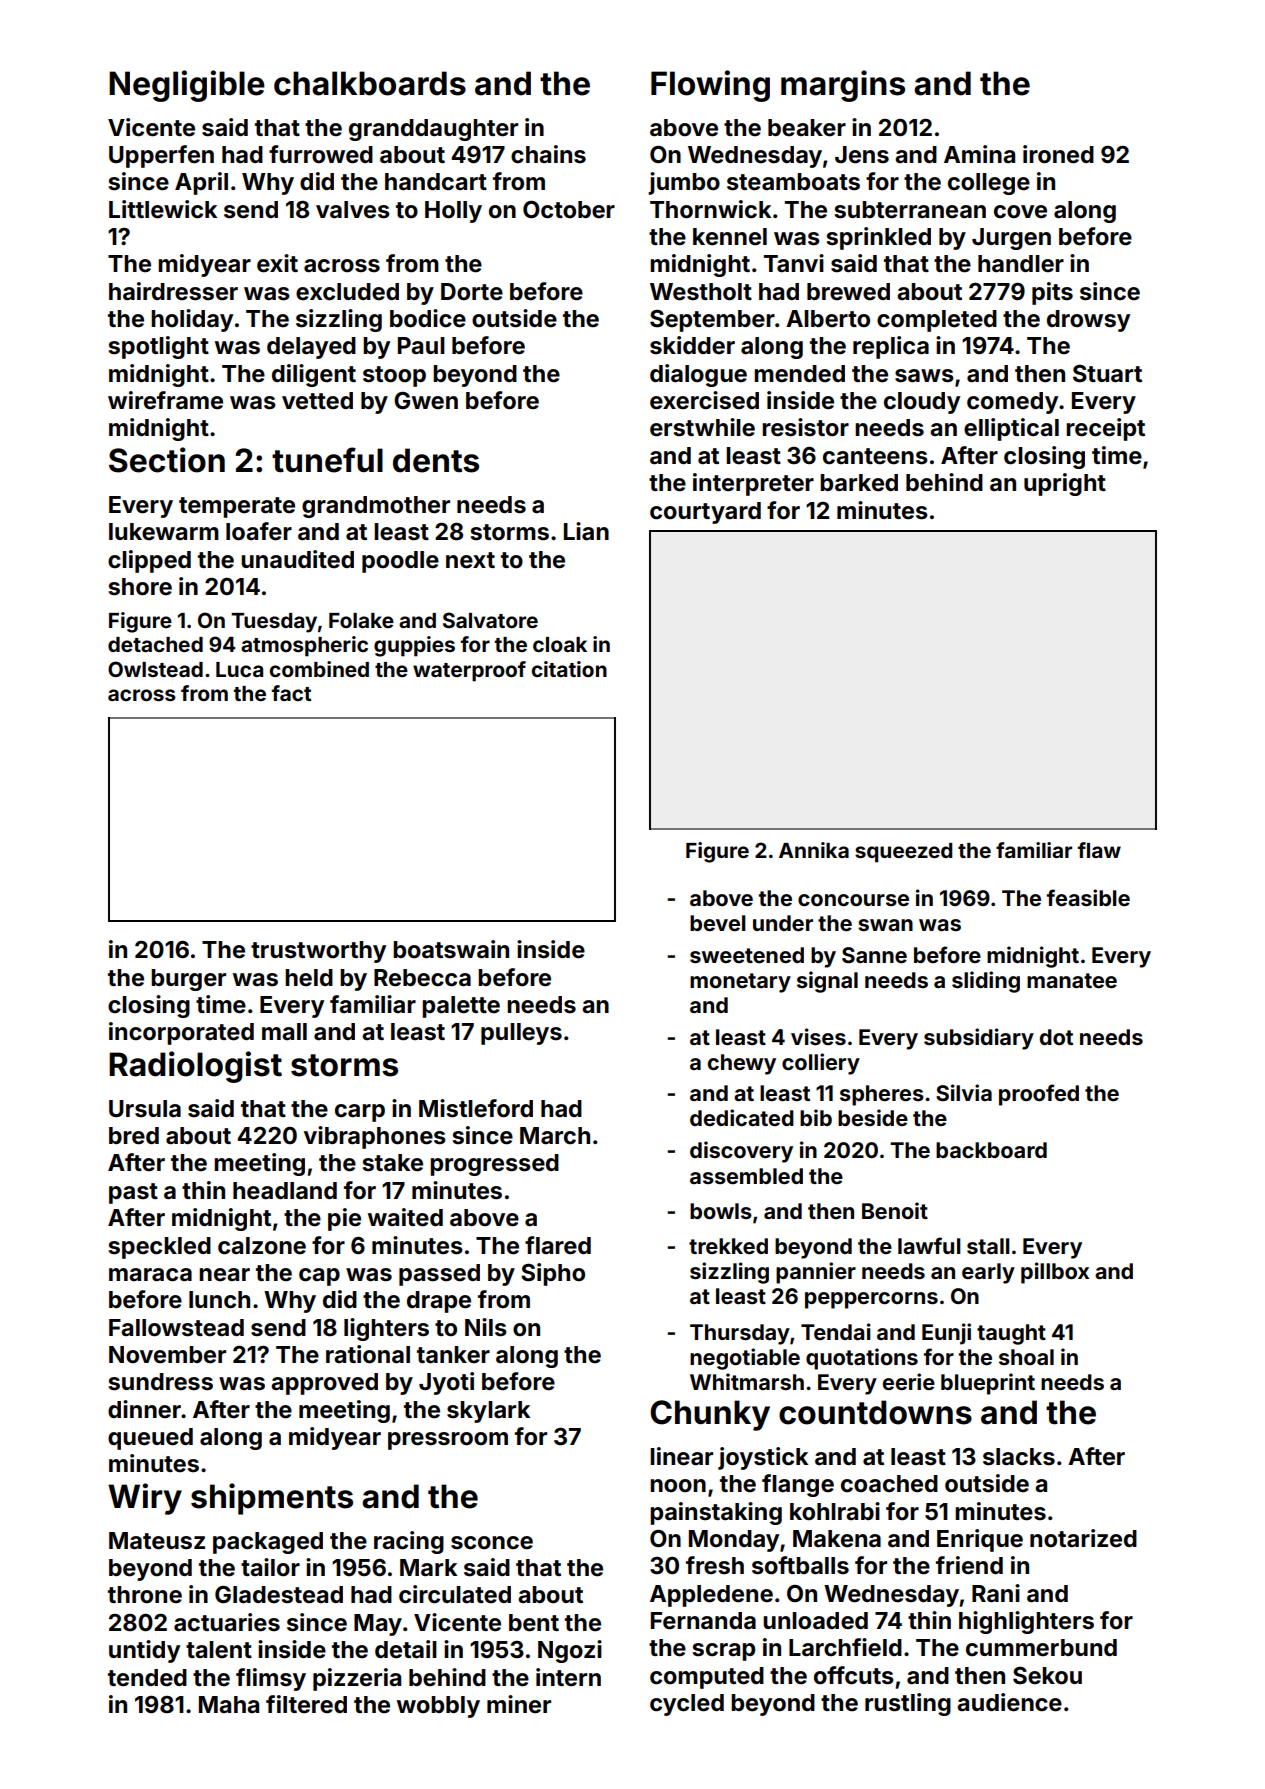 The image size is (1265, 1789). Describe the element at coordinates (569, 669) in the screenshot. I see `citation` at that location.
